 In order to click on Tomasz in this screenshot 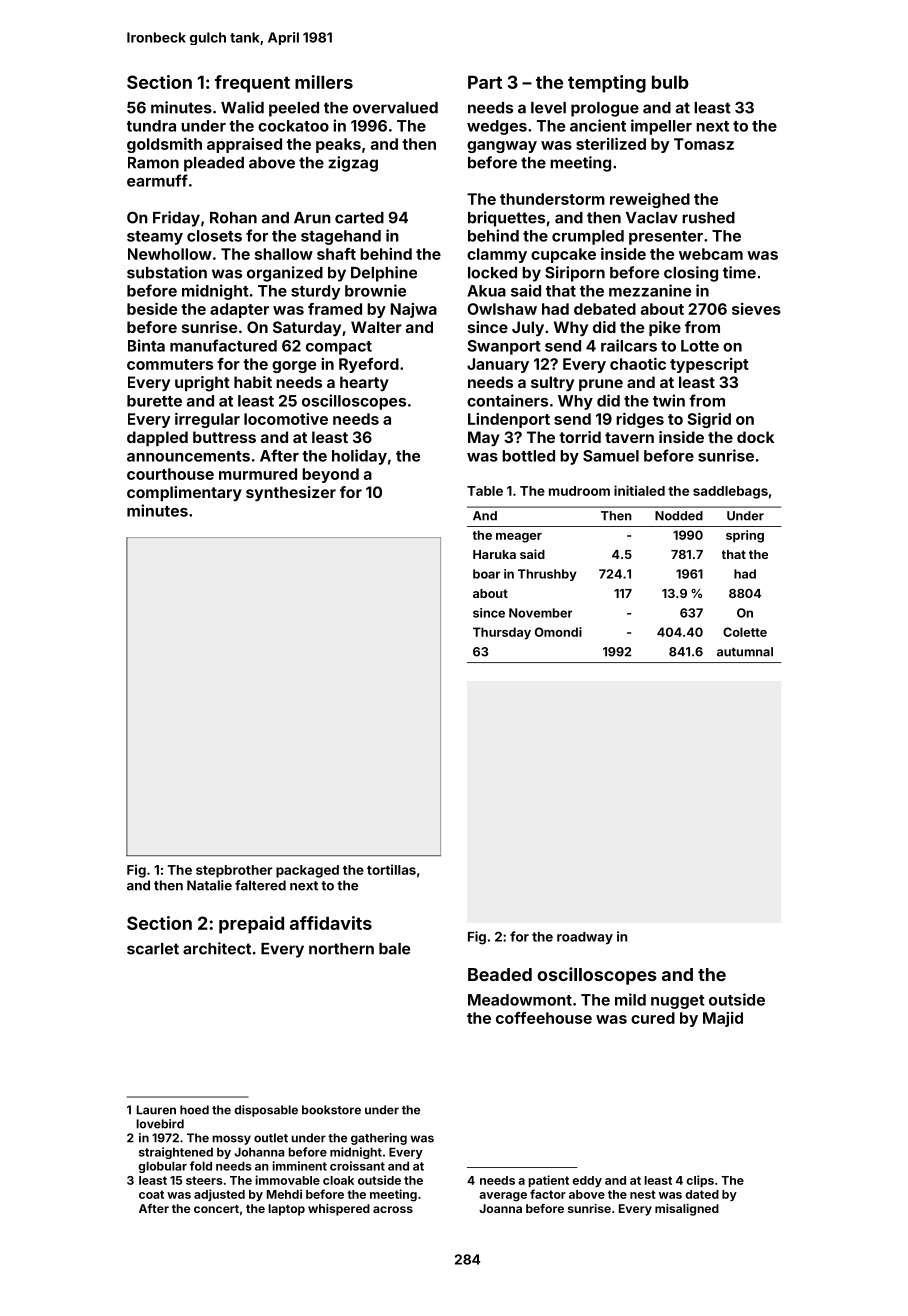, I will do `click(704, 144)`.
